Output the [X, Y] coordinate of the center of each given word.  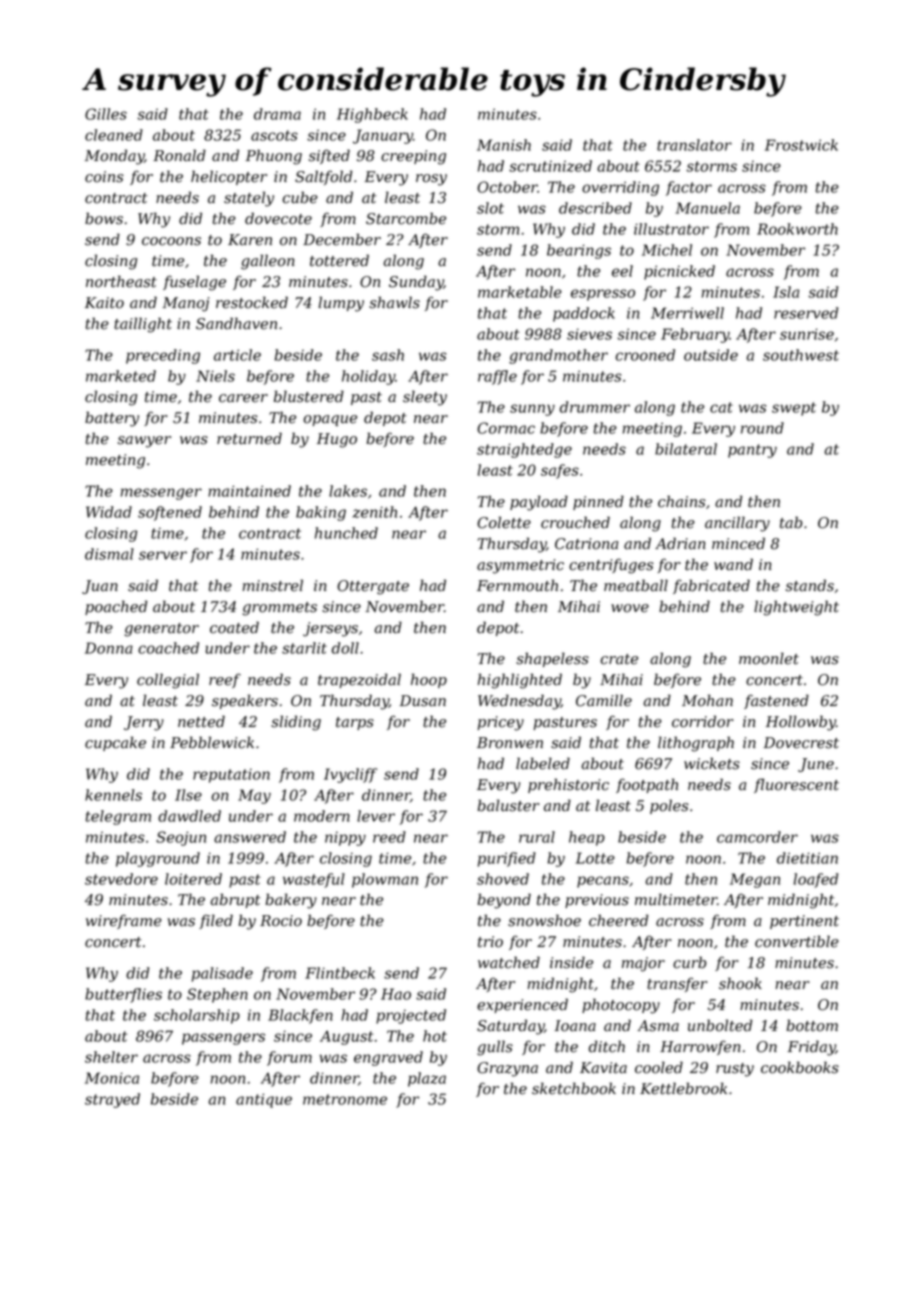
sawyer [144, 442]
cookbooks [800, 1067]
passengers [223, 1039]
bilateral [686, 449]
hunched [346, 533]
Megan [755, 880]
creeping [413, 157]
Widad [109, 512]
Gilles [106, 114]
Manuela [708, 208]
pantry [752, 451]
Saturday [510, 1027]
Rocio [281, 921]
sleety [425, 398]
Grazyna [507, 1069]
